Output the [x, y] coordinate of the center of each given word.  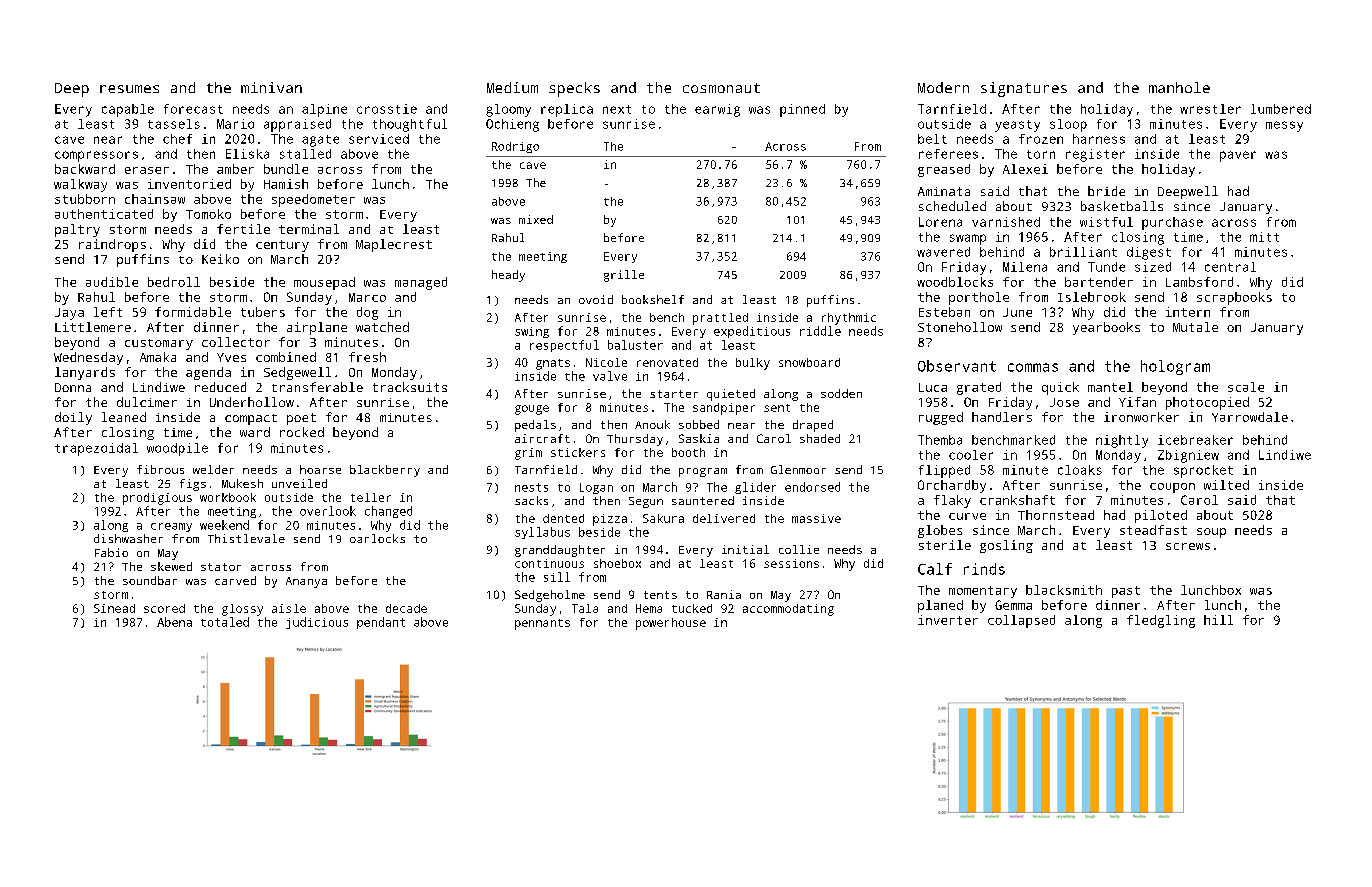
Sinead [114, 608]
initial [745, 549]
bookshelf [653, 299]
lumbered [1281, 109]
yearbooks [1106, 328]
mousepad [324, 283]
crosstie [387, 109]
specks [574, 89]
